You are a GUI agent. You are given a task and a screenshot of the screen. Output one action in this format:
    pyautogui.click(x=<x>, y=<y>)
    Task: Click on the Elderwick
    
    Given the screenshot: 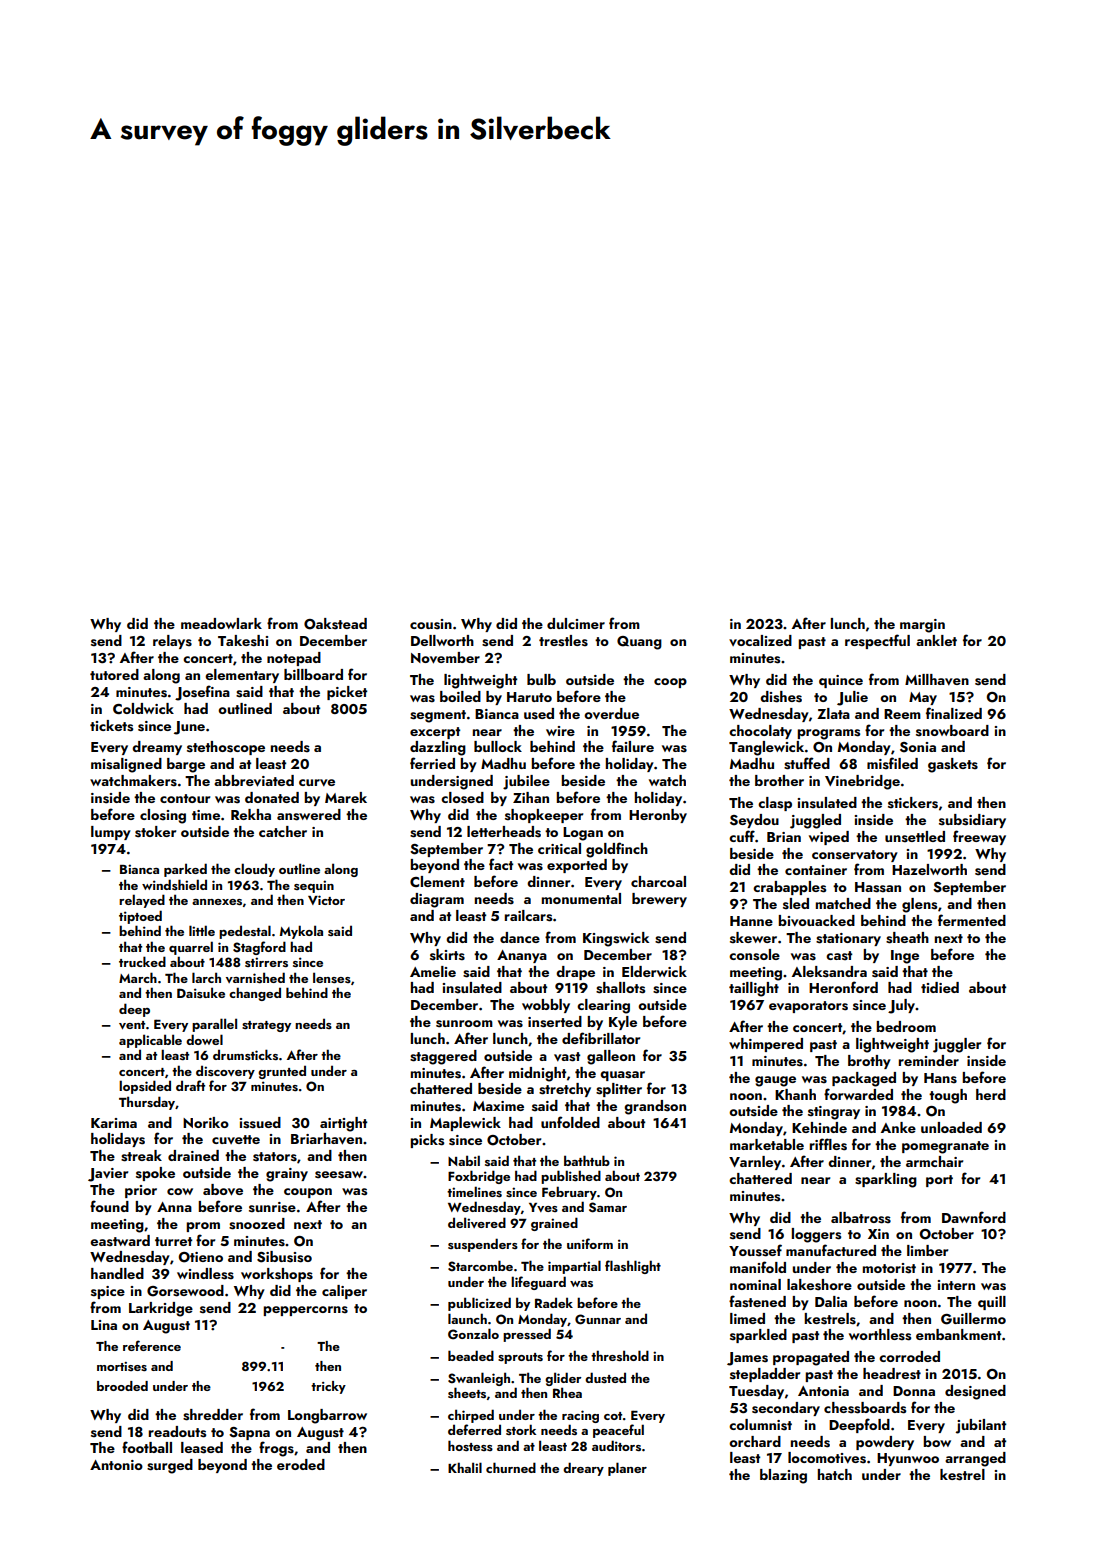 What is the action you would take?
    pyautogui.click(x=654, y=971)
